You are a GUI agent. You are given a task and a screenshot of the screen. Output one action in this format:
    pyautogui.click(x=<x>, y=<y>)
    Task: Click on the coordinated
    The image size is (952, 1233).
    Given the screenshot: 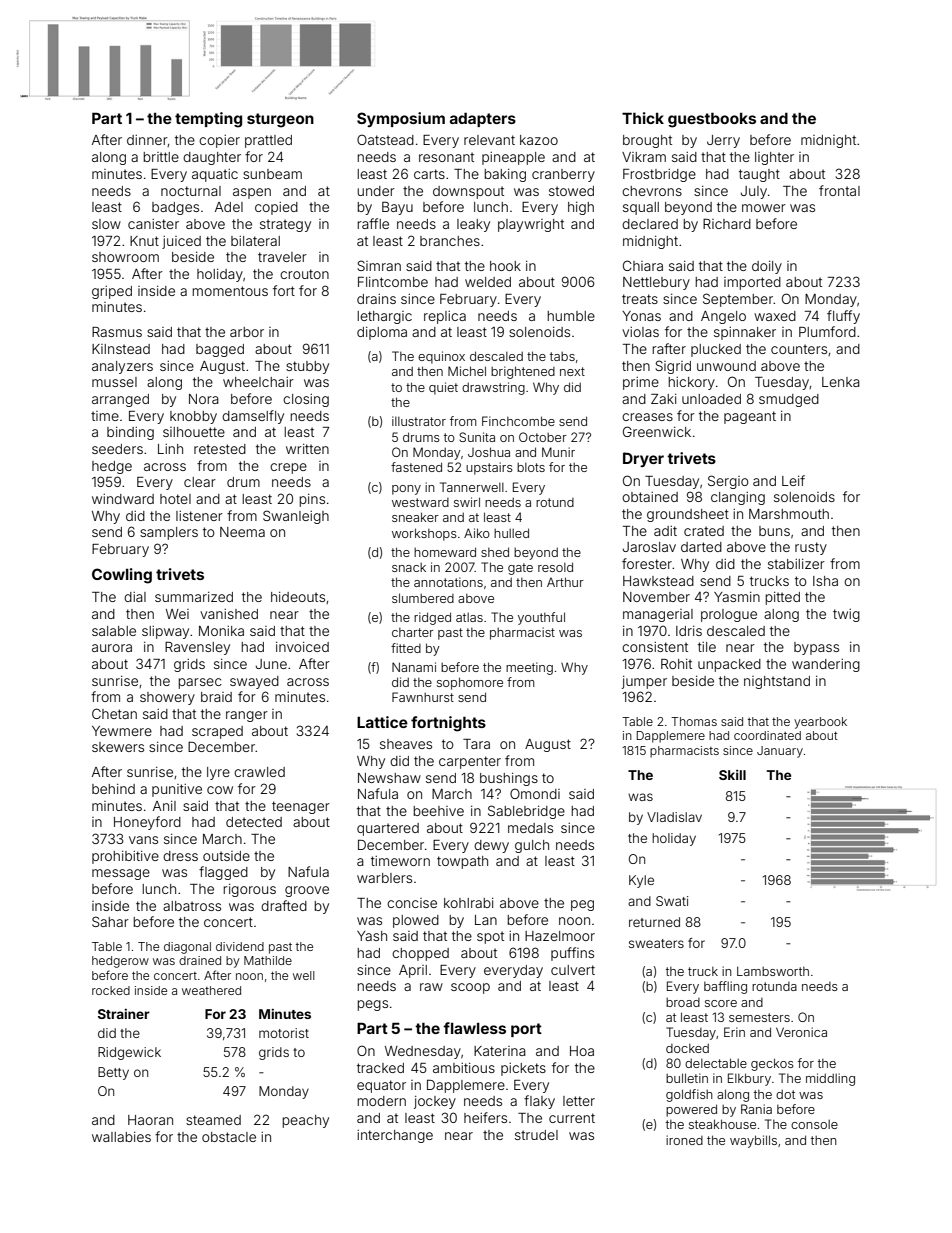 What is the action you would take?
    pyautogui.click(x=767, y=735)
